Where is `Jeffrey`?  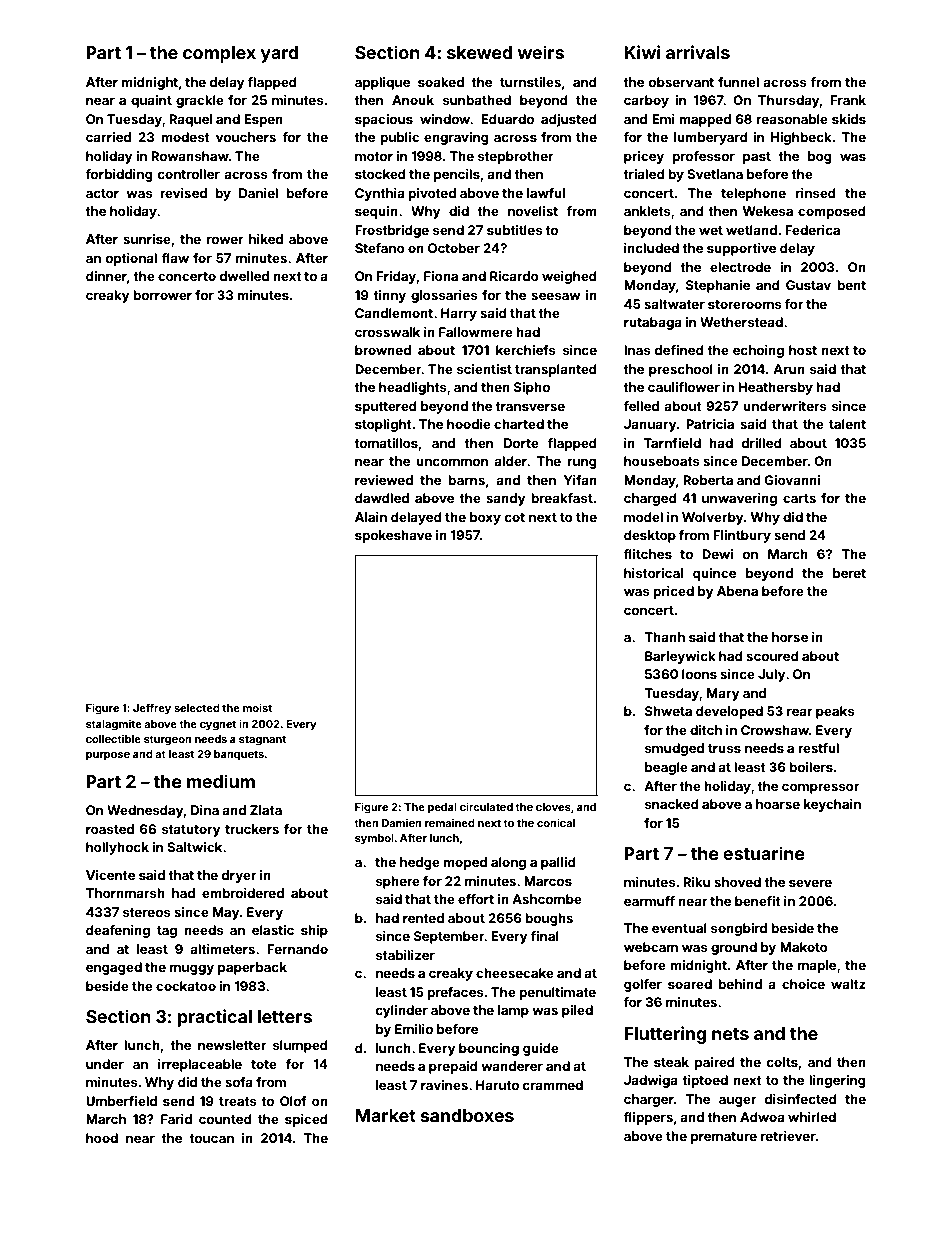 Jeffrey is located at coordinates (152, 709).
